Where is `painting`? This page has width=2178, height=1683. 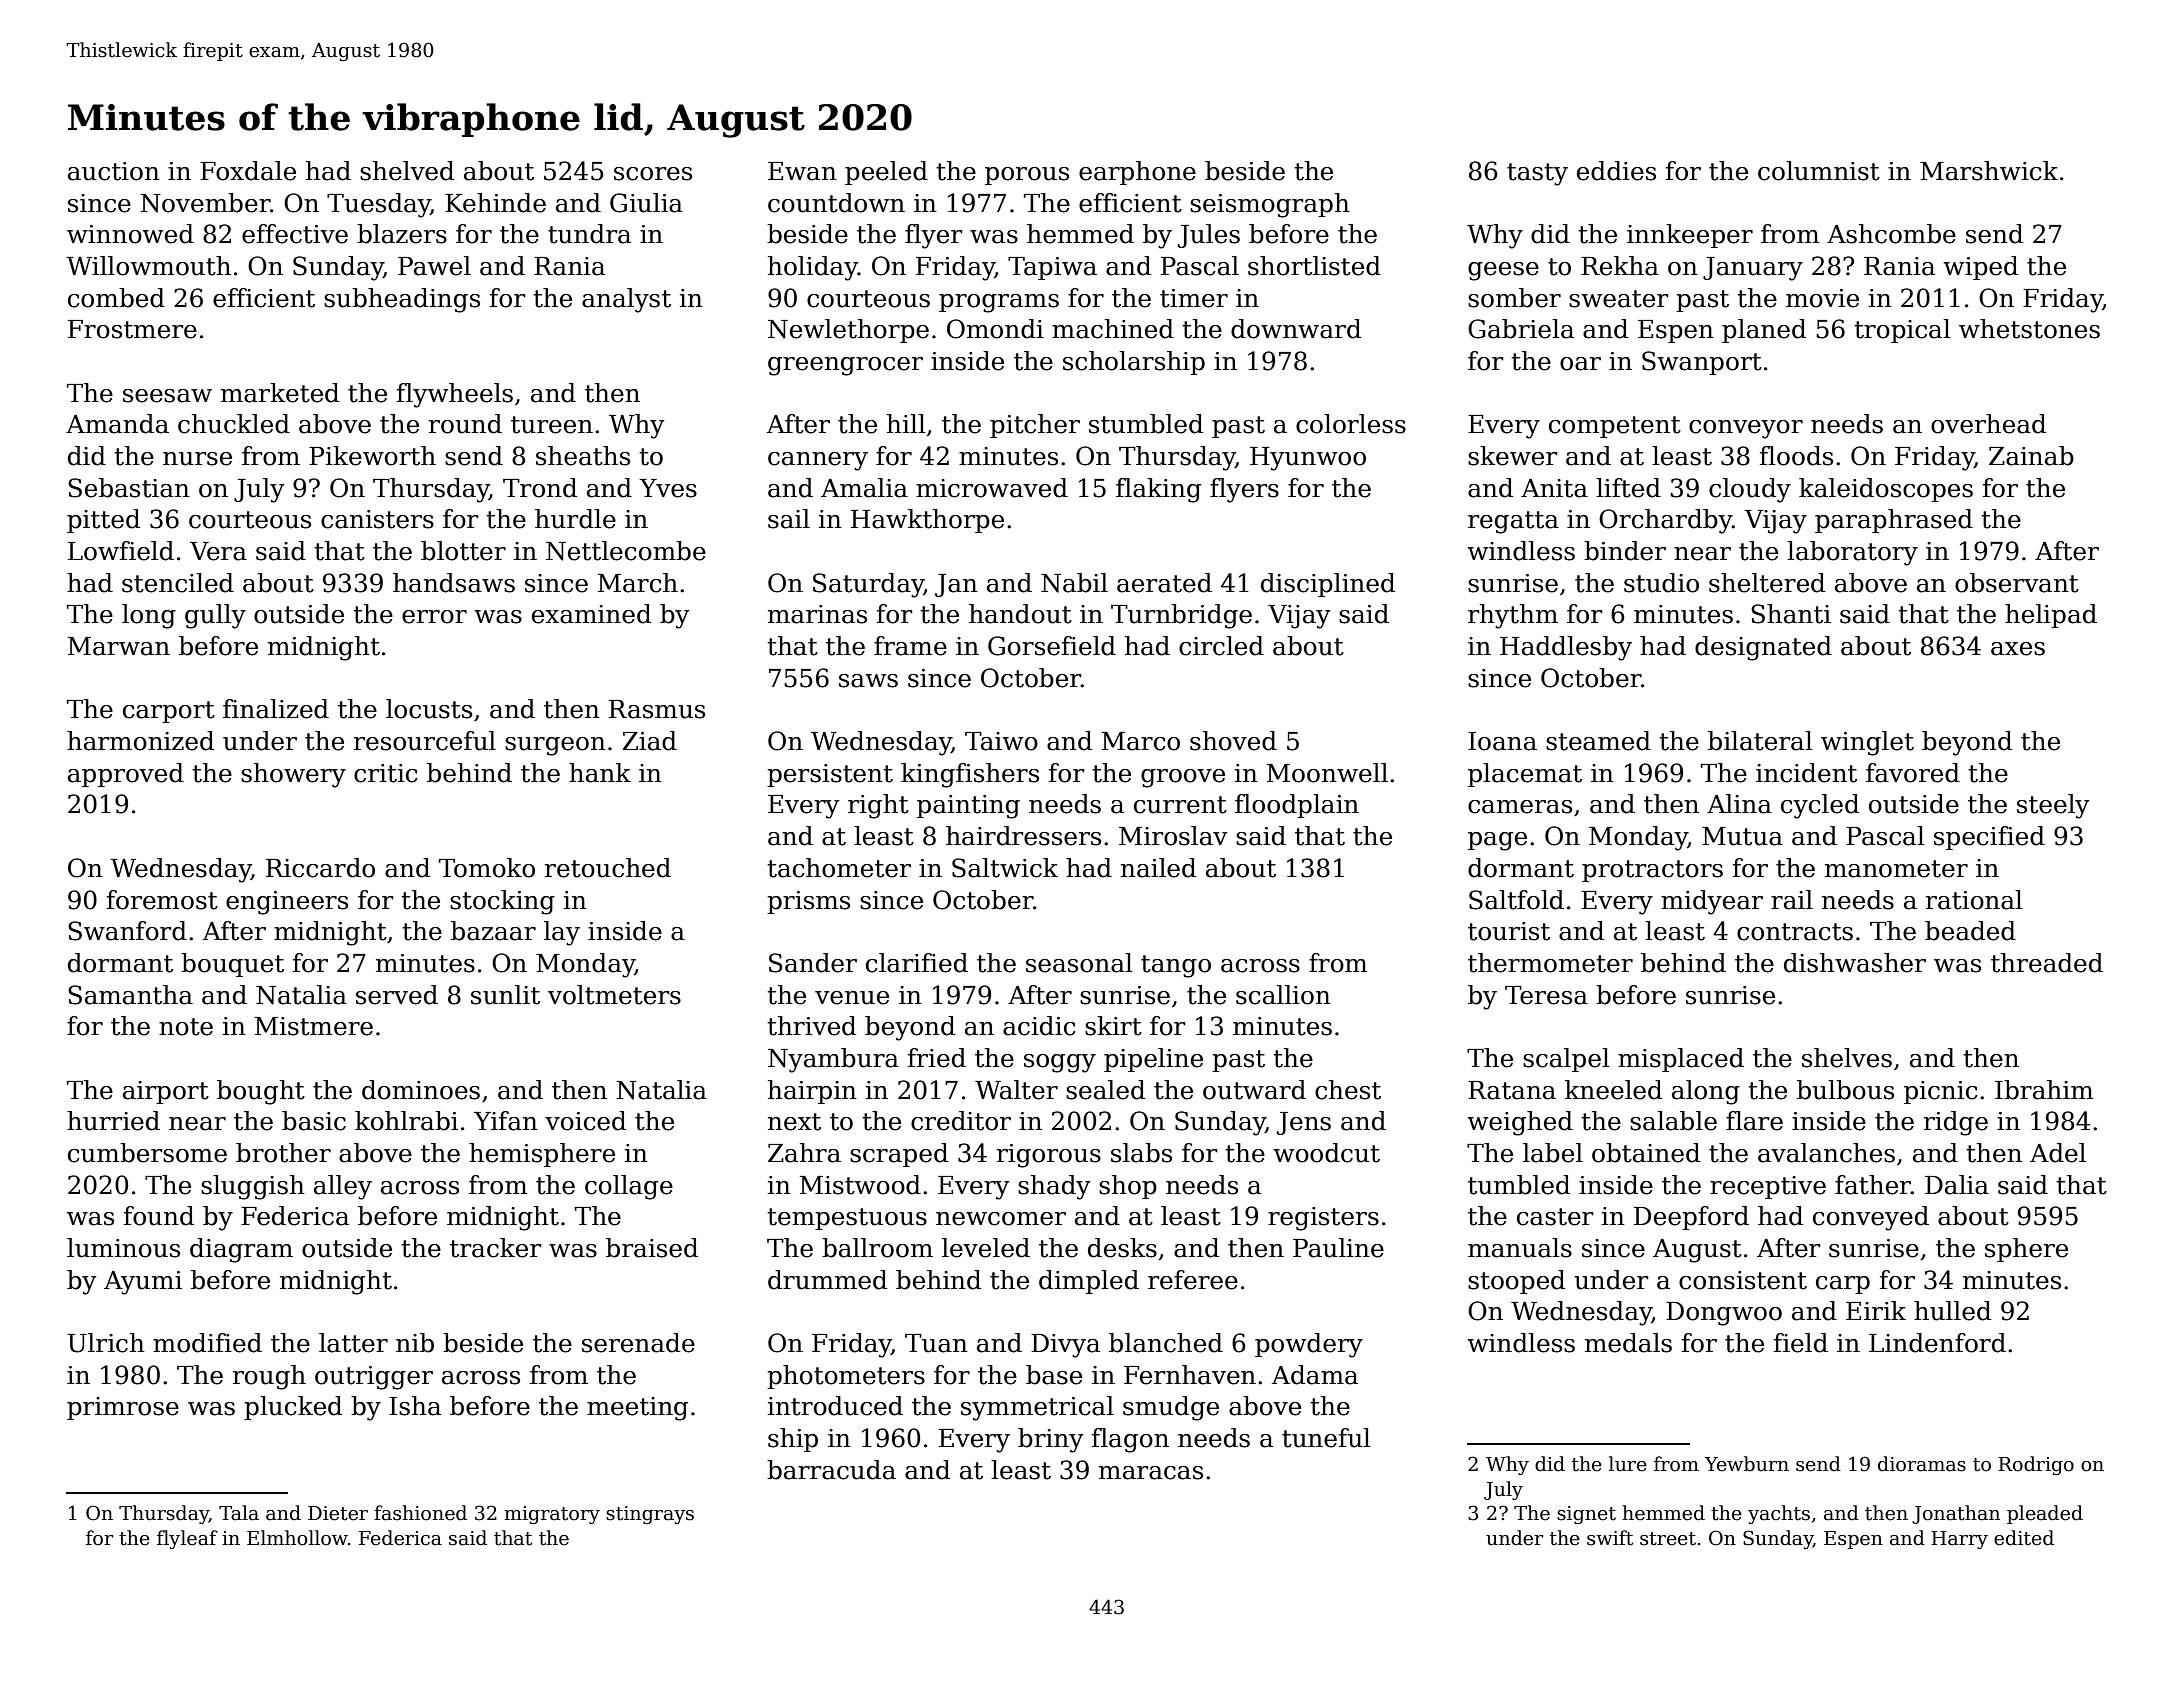 painting is located at coordinates (968, 807).
